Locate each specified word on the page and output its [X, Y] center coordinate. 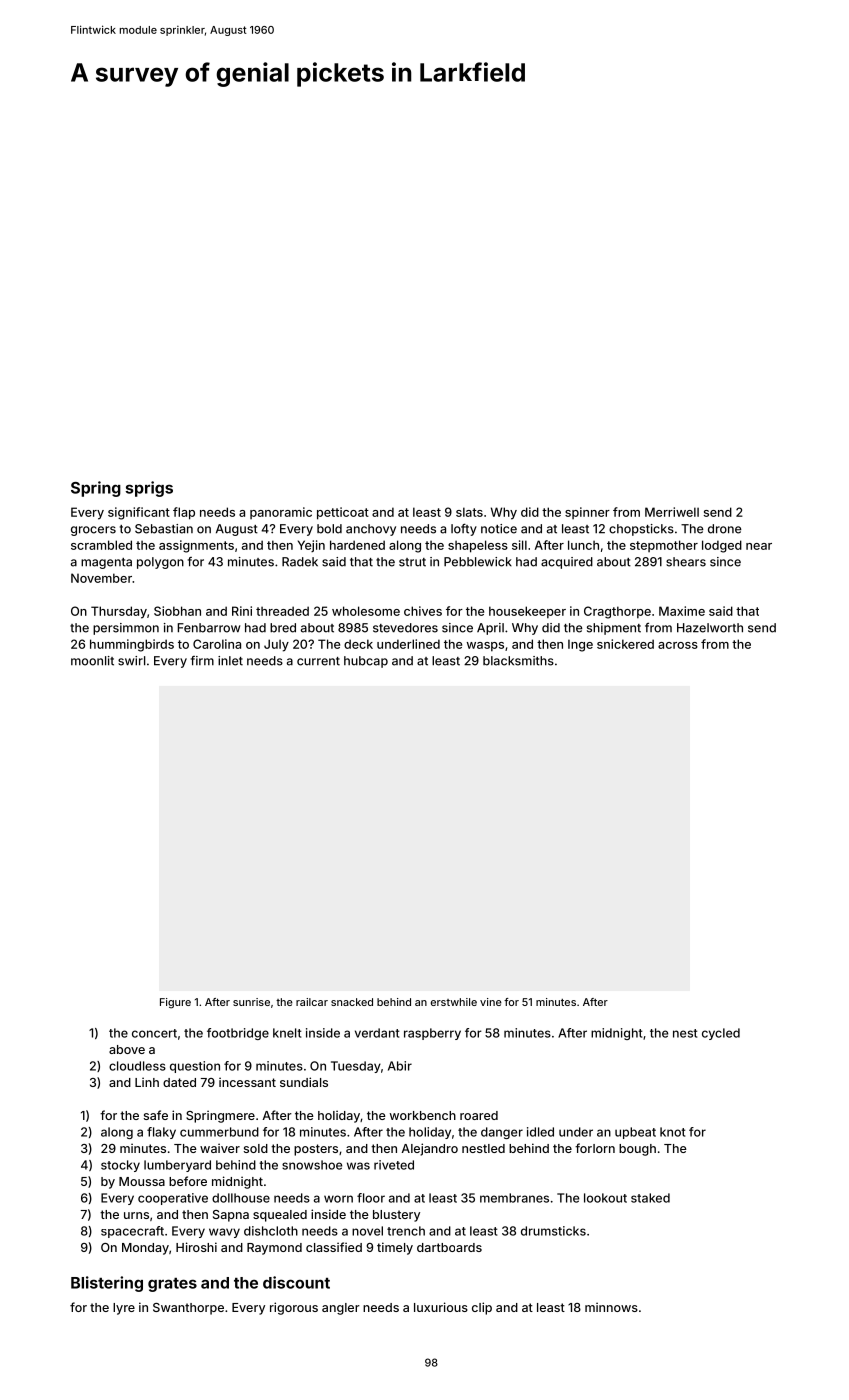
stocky [120, 1166]
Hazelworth [710, 628]
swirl [132, 661]
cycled [721, 1034]
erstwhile [454, 1002]
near [759, 546]
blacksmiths [518, 661]
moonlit [92, 661]
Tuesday [356, 1067]
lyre [124, 1309]
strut [412, 562]
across [678, 645]
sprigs [149, 489]
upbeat [635, 1133]
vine [491, 1002]
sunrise [251, 1002]
